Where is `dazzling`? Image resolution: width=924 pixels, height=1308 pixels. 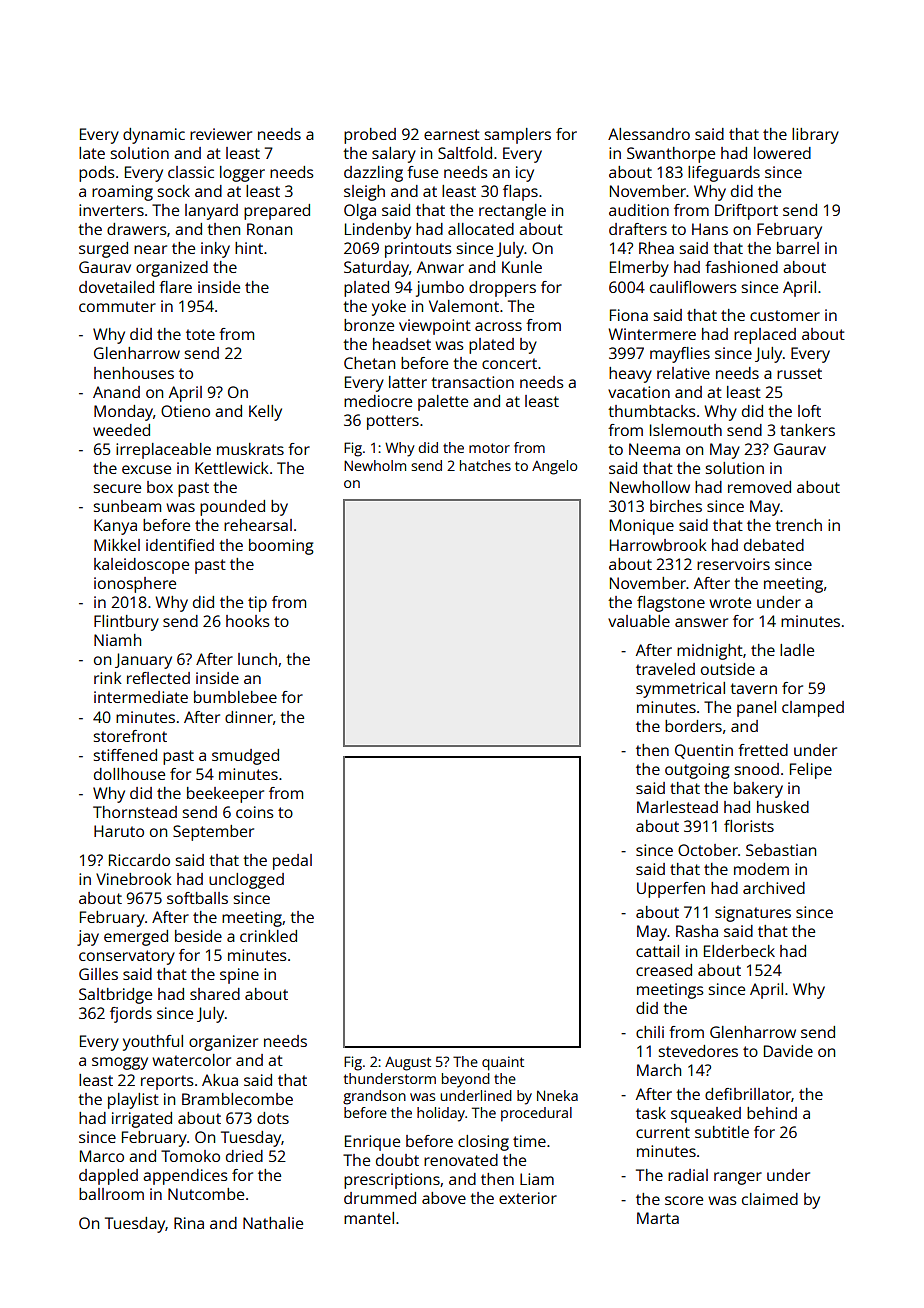
dazzling is located at coordinates (373, 174).
